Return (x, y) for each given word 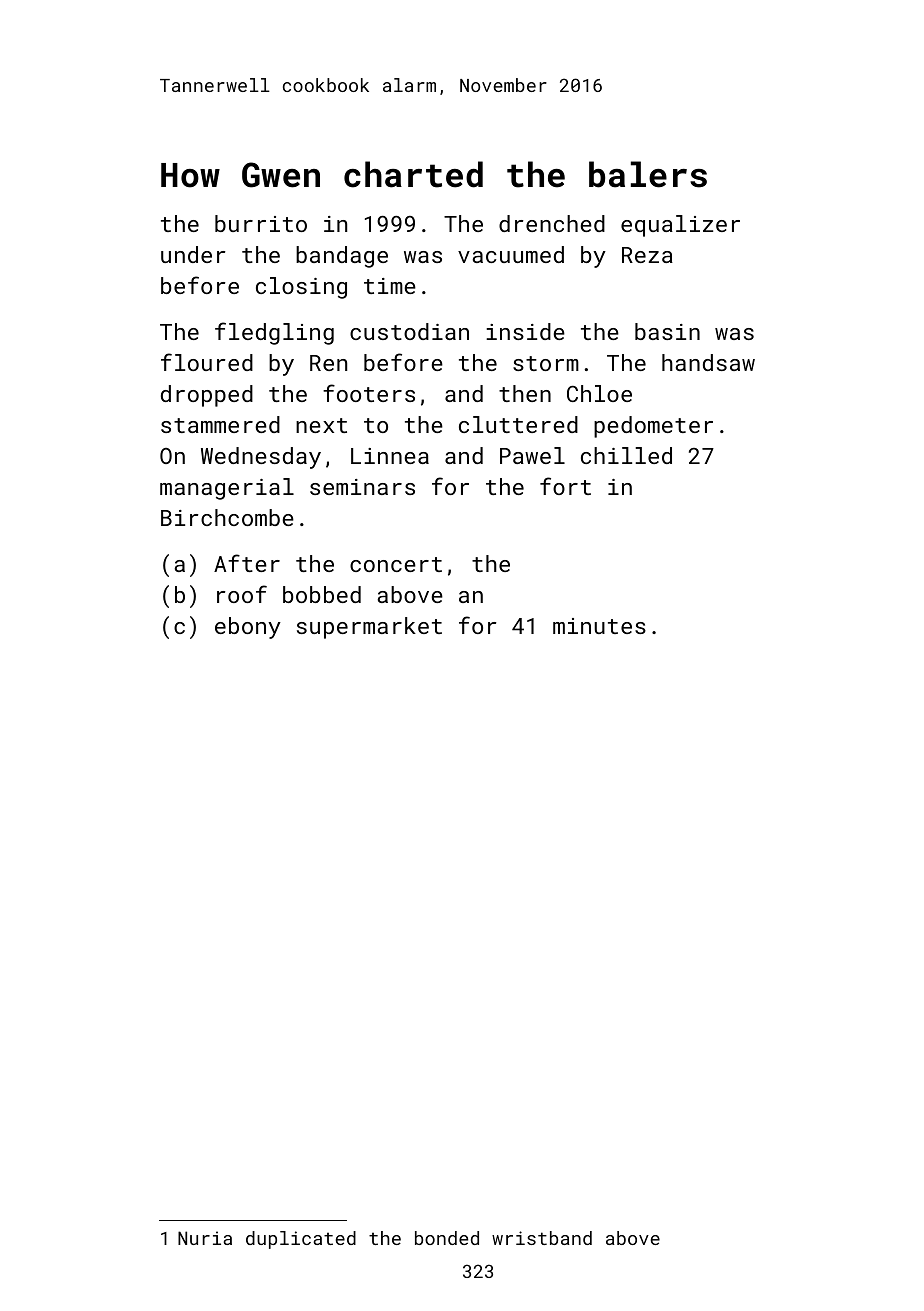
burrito (261, 223)
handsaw (708, 362)
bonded (447, 1238)
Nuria (205, 1238)
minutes (599, 626)
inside (525, 331)
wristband (542, 1238)
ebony (248, 628)
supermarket (369, 628)
